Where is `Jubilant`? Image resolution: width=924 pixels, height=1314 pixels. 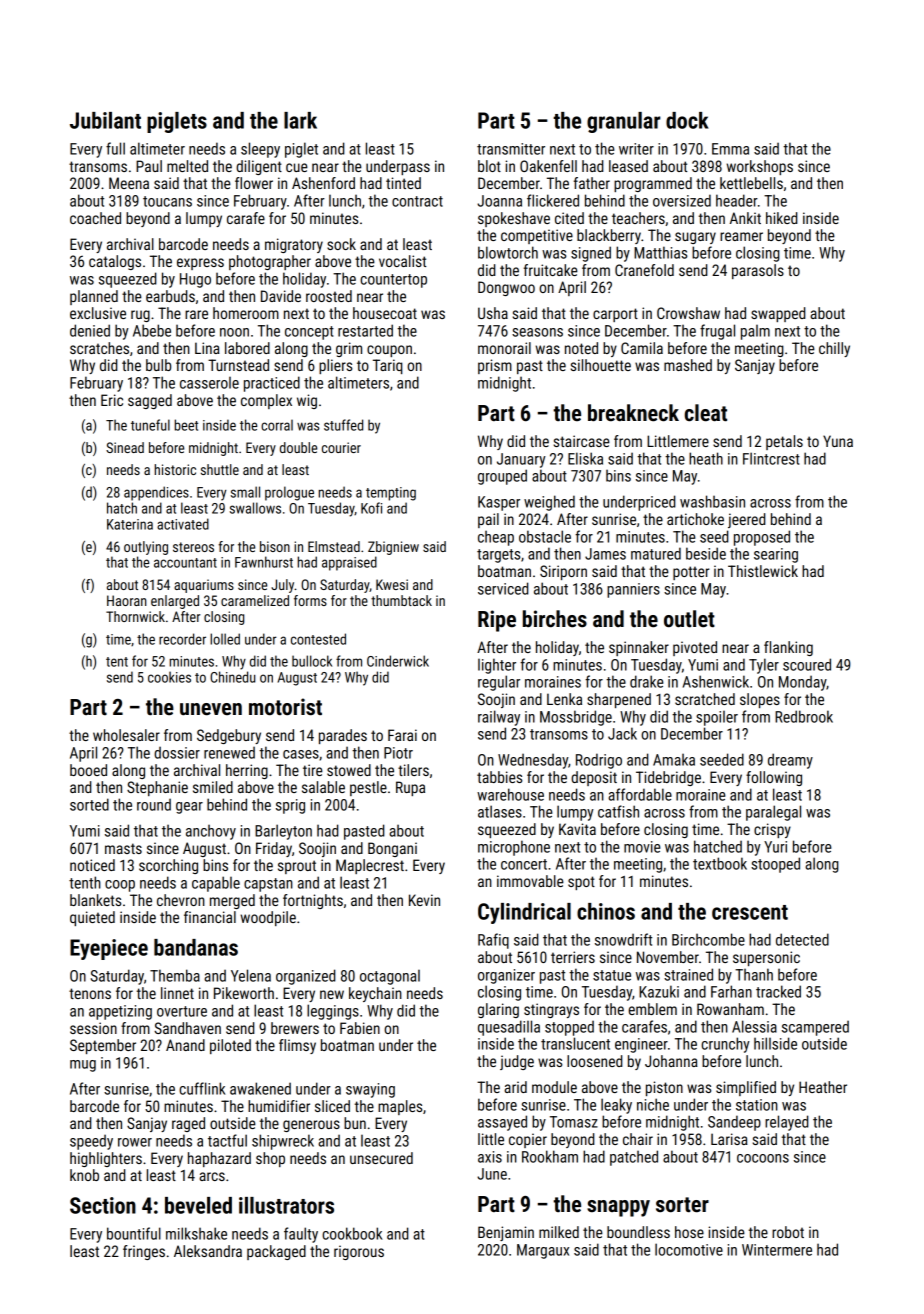 Jubilant is located at coordinates (105, 120).
